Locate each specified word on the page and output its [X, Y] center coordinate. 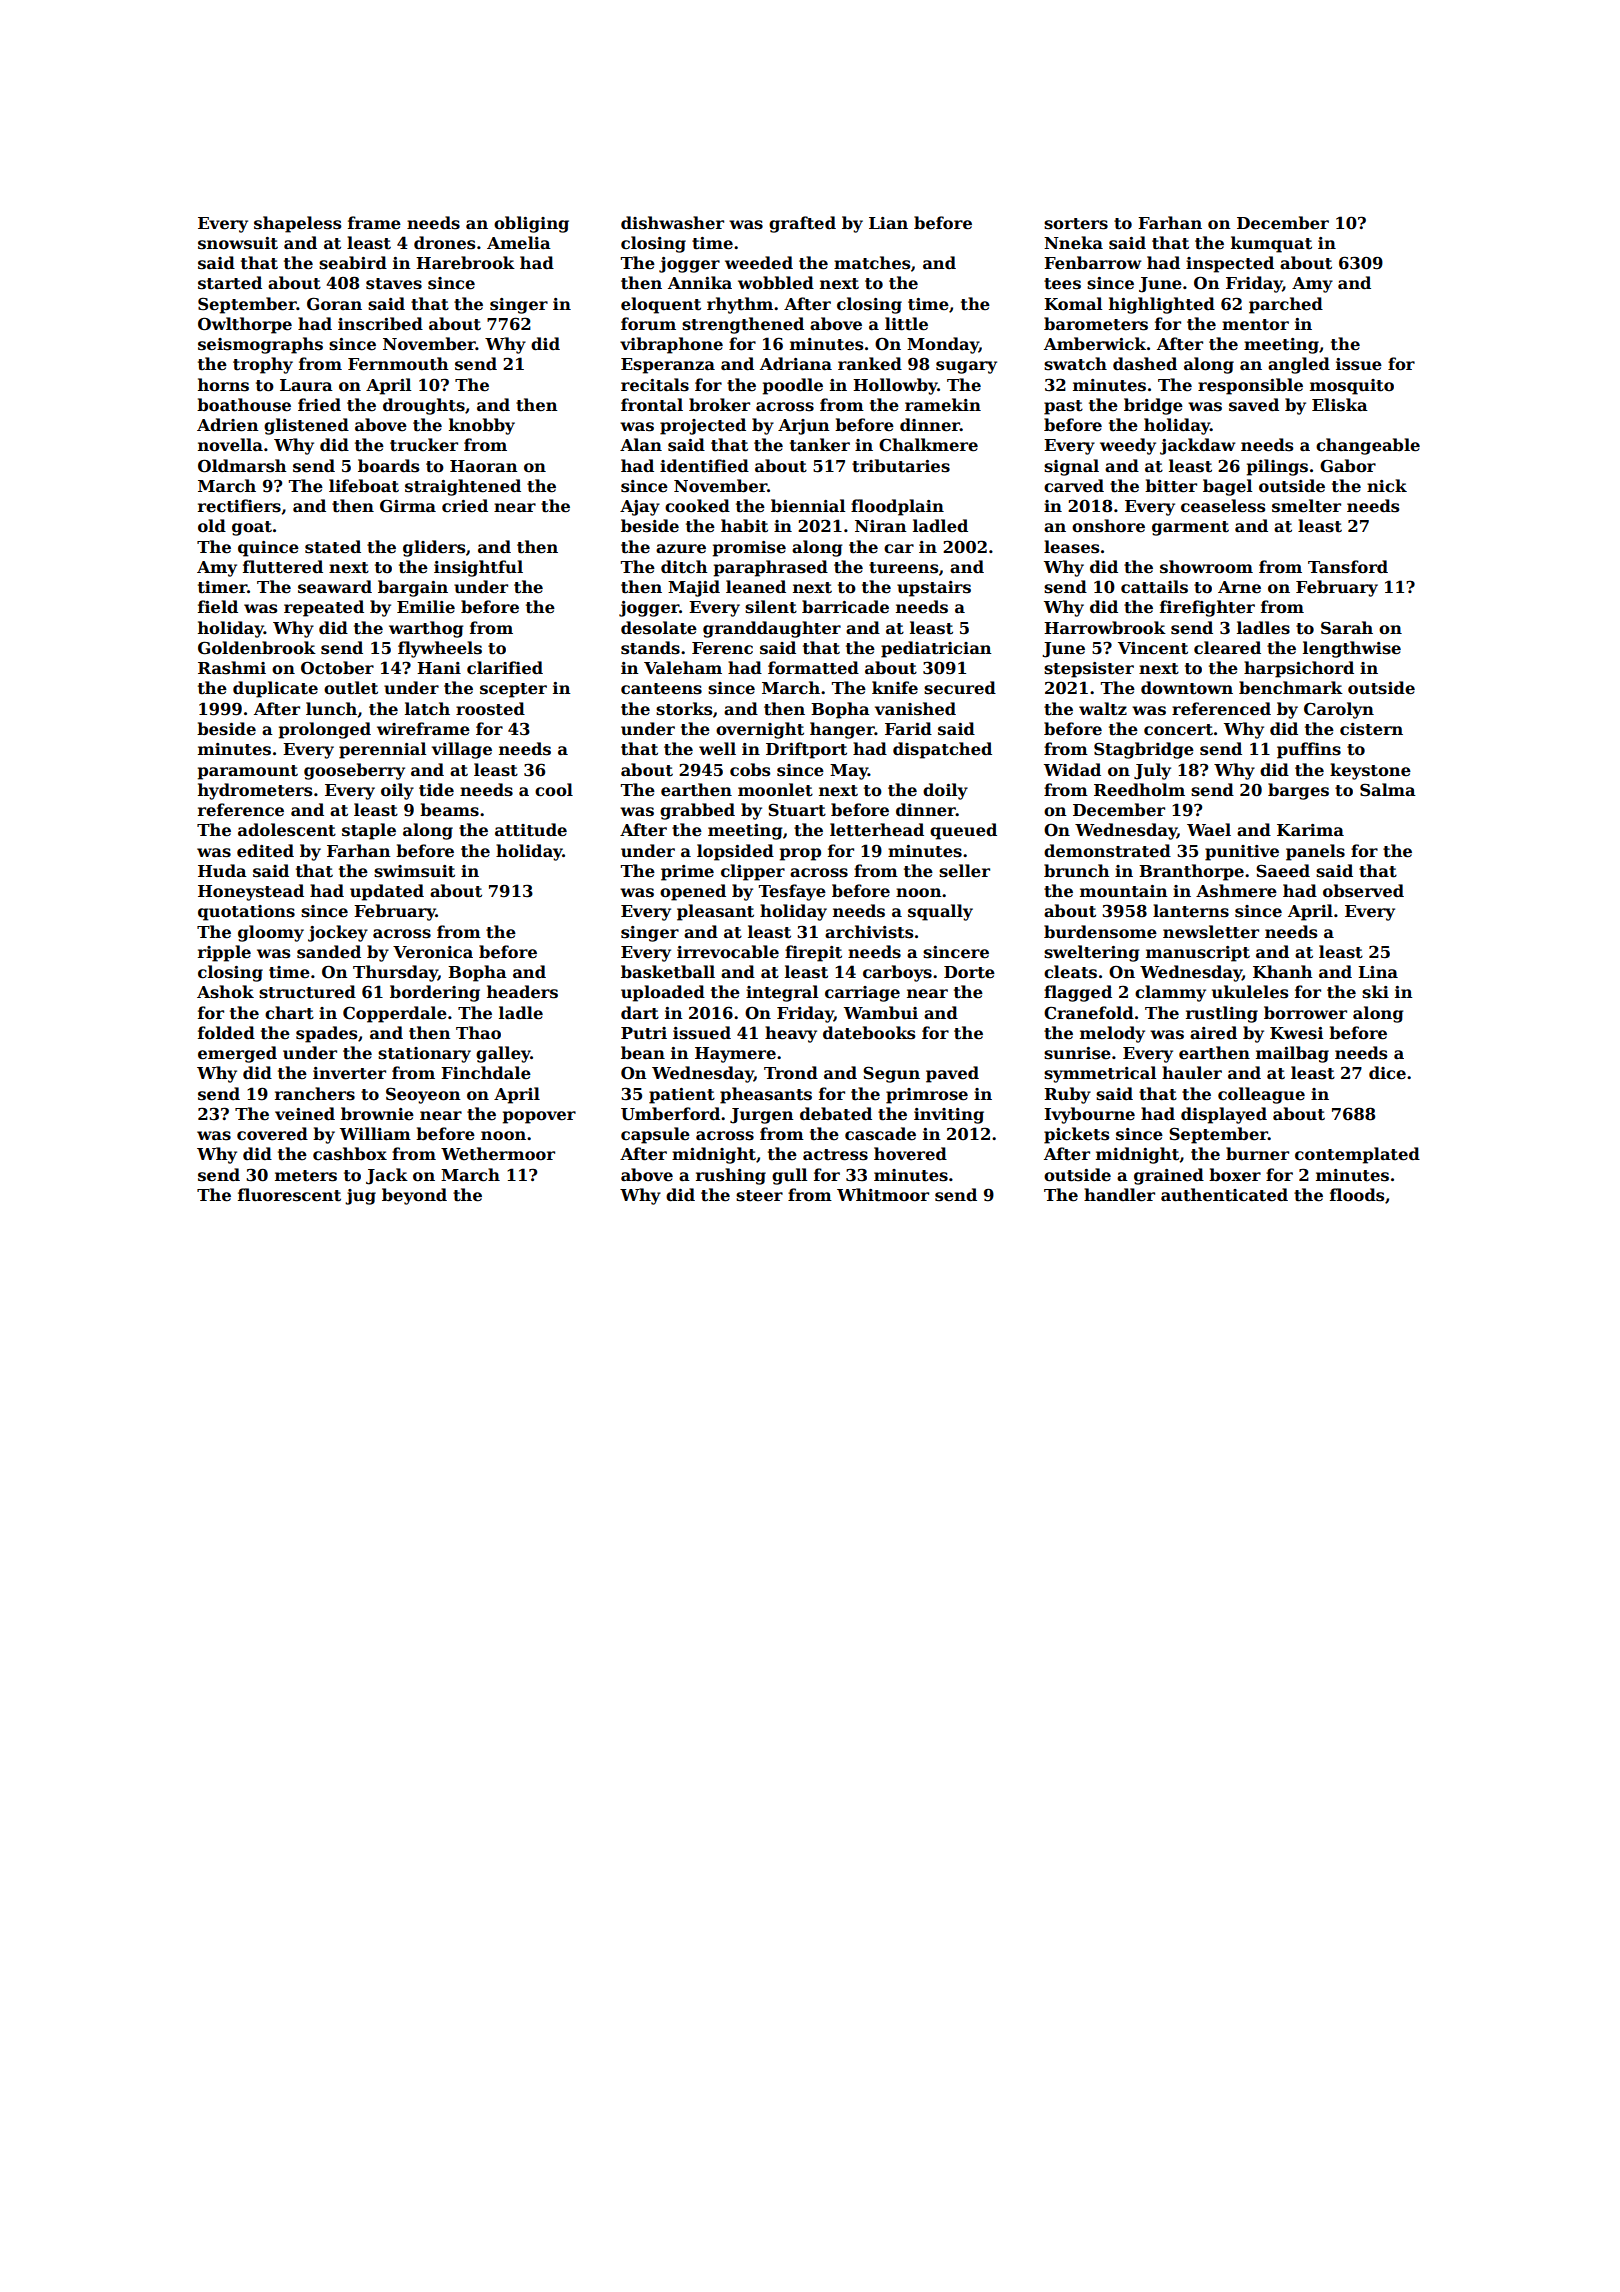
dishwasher [672, 223]
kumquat [1271, 244]
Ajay [640, 508]
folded [226, 1033]
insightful [478, 568]
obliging [531, 224]
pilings [1277, 467]
